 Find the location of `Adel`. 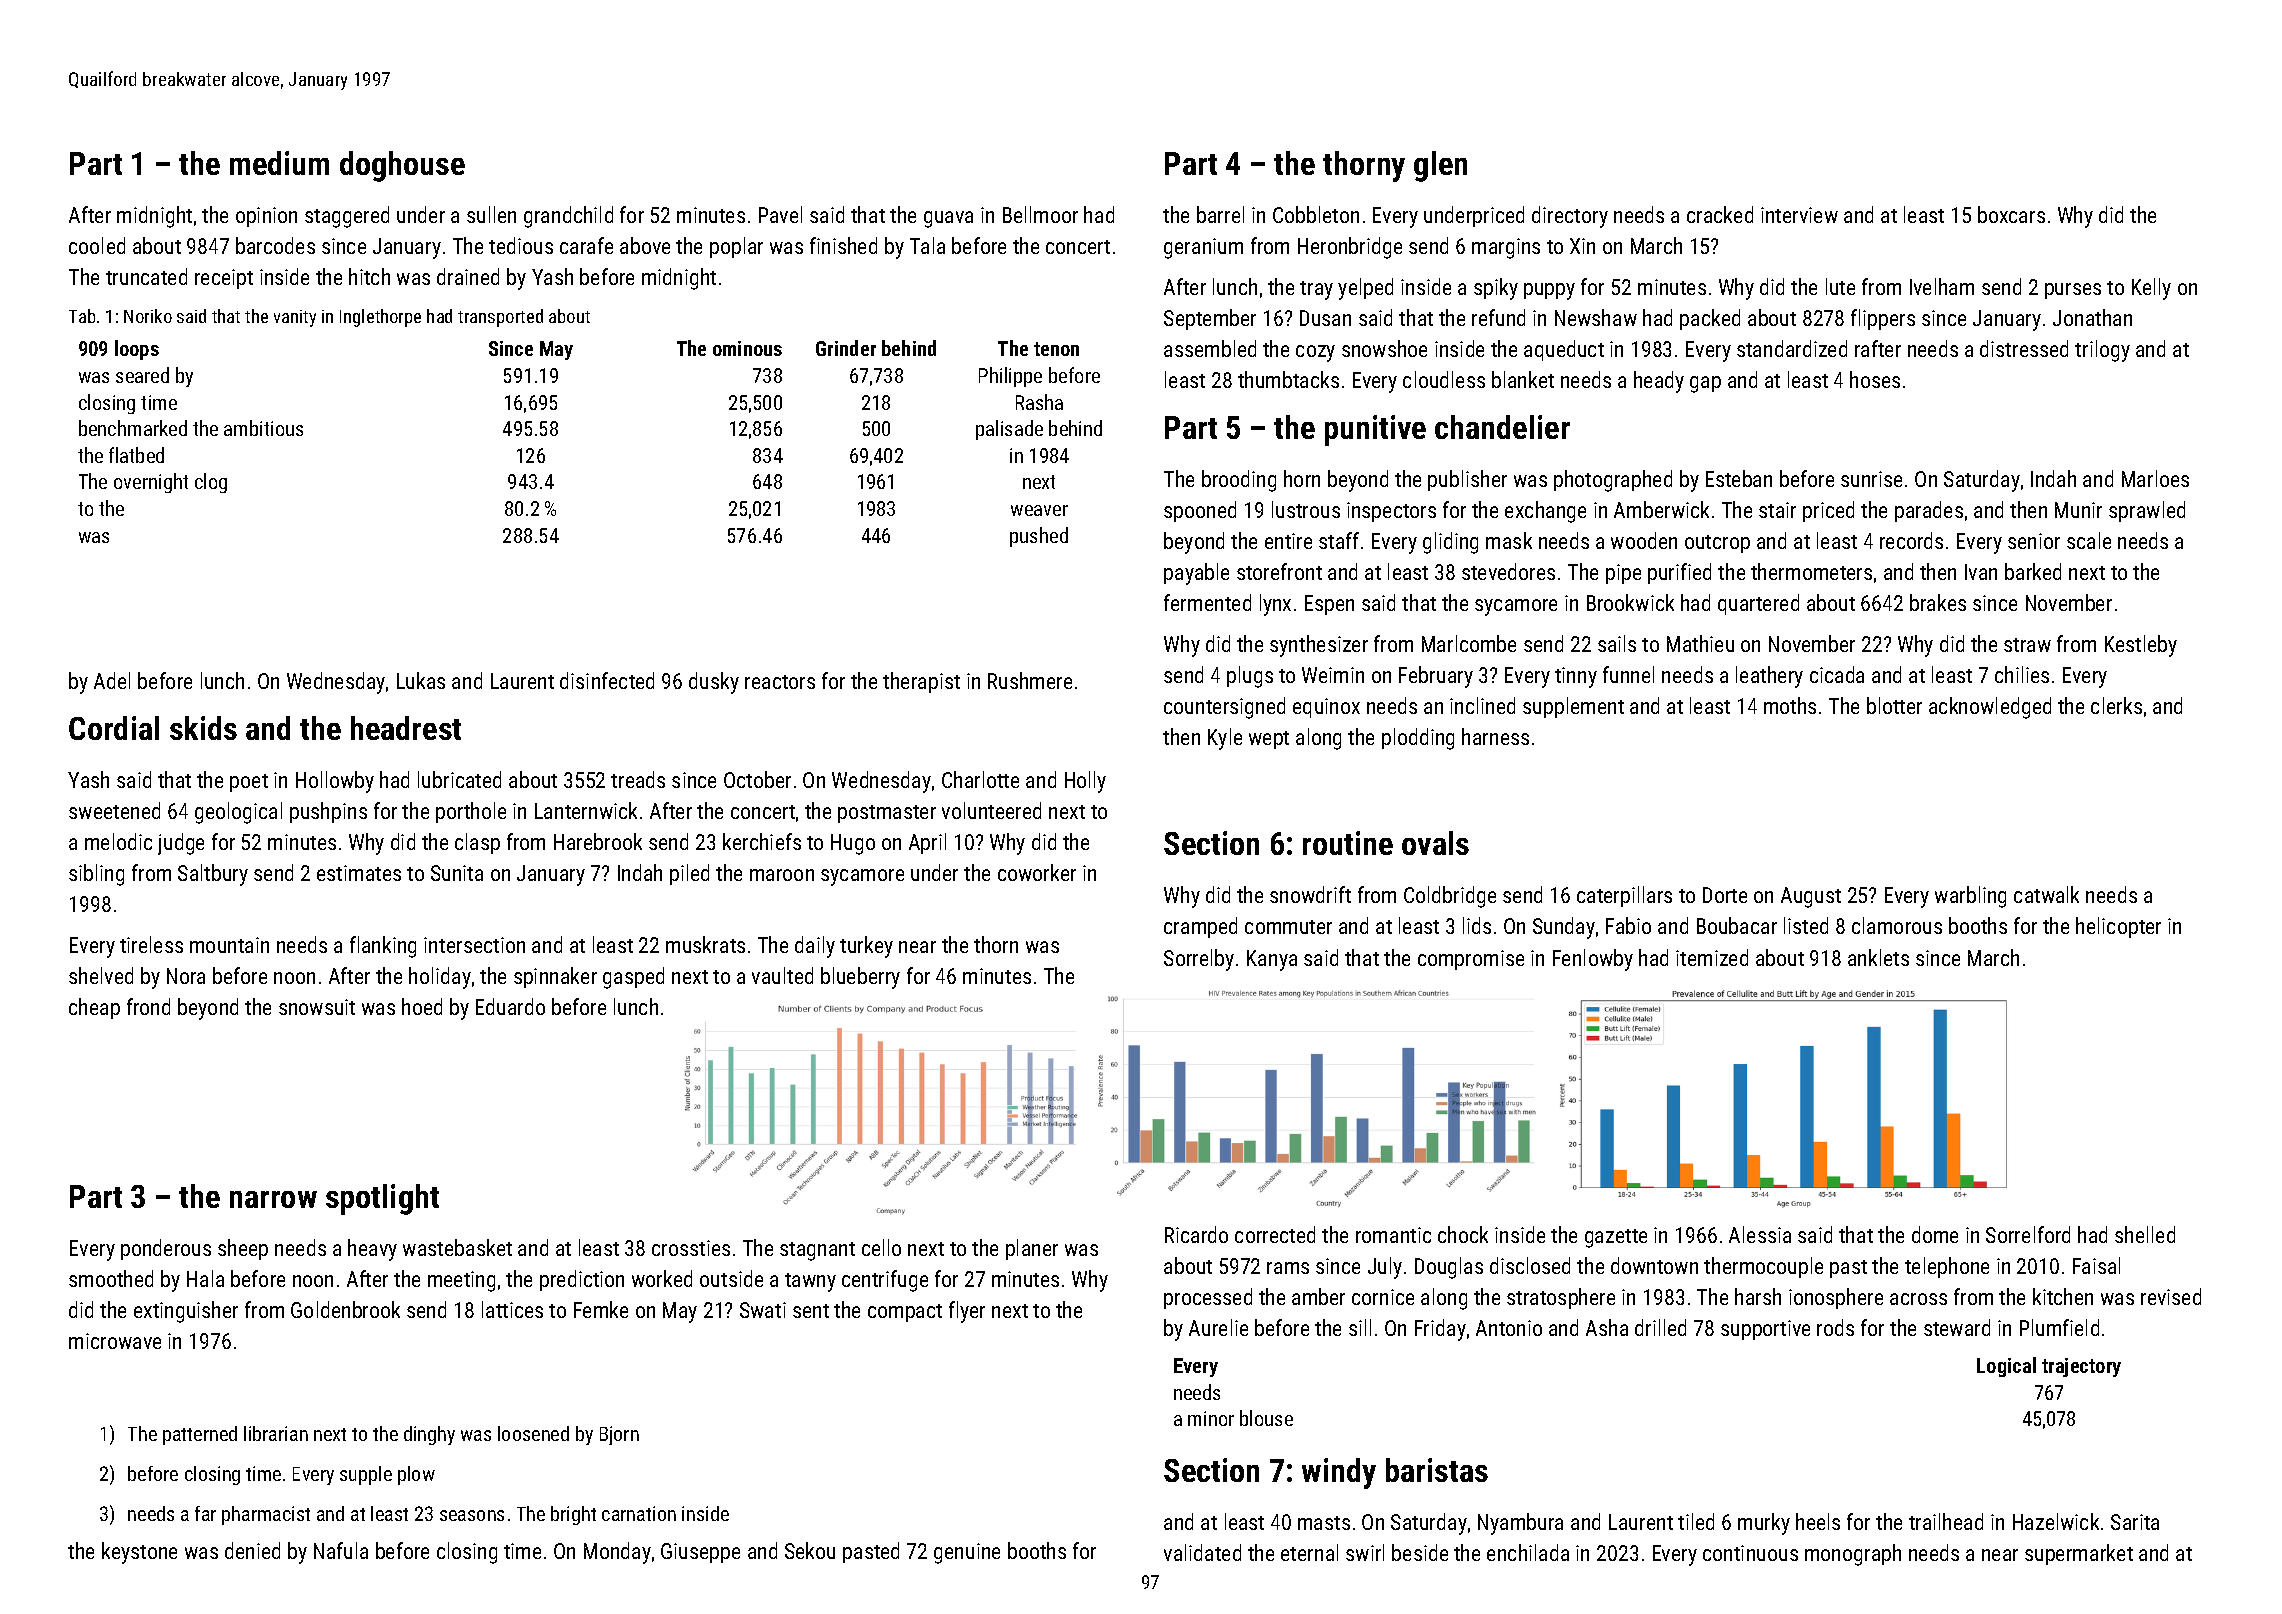

Adel is located at coordinates (112, 680).
